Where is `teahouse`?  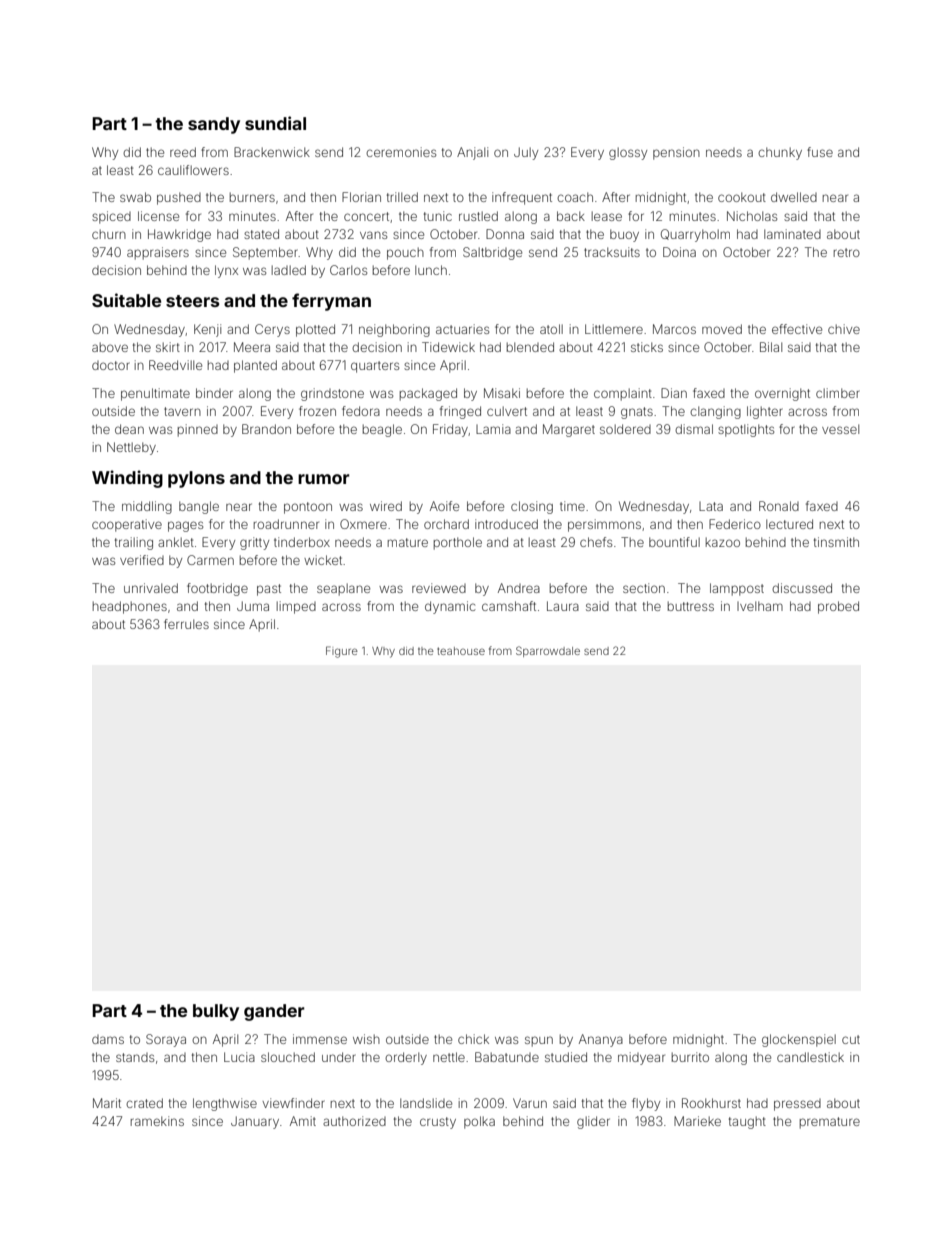
teahouse is located at coordinates (461, 651).
